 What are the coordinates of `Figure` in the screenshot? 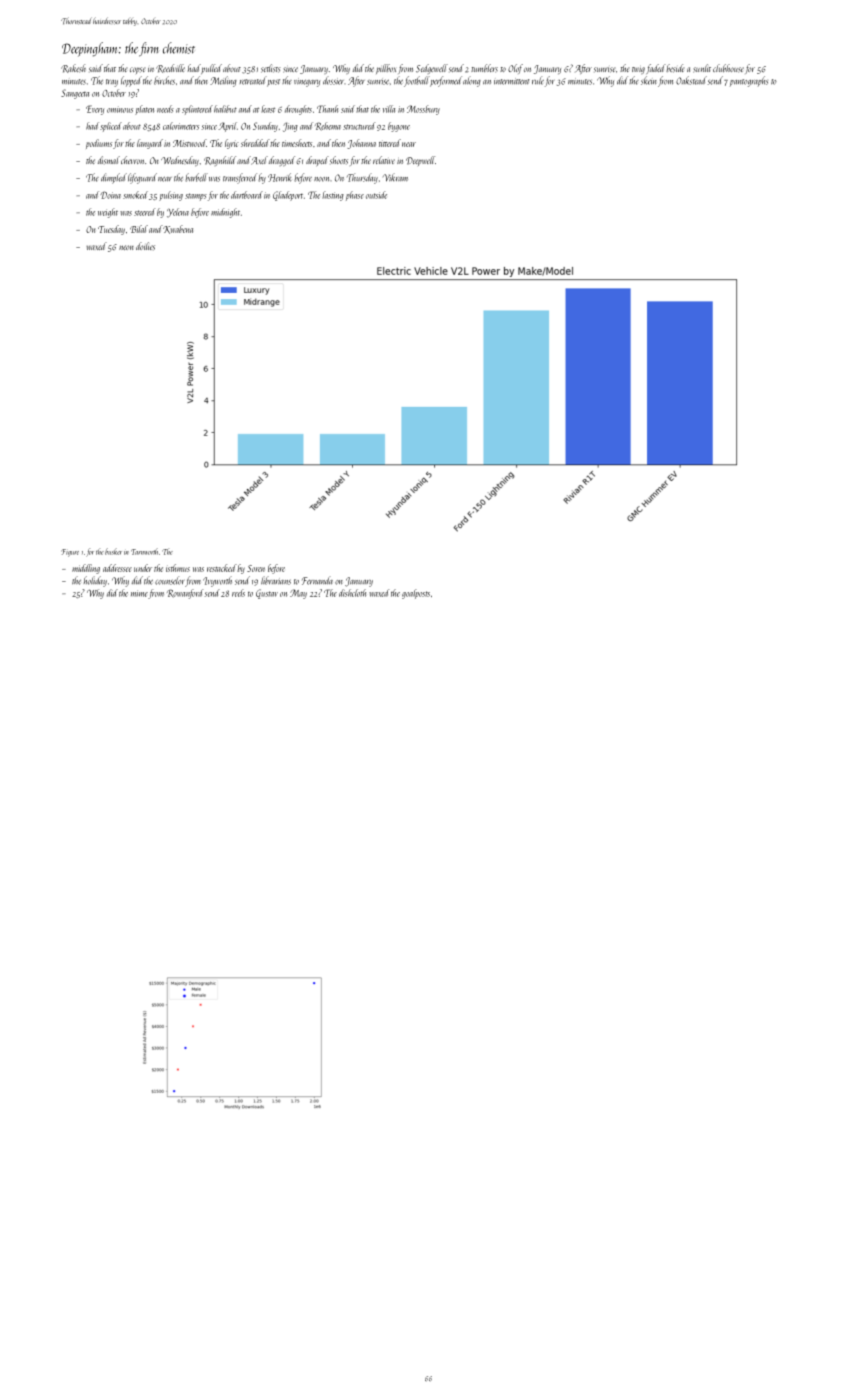 It's located at (70, 553).
